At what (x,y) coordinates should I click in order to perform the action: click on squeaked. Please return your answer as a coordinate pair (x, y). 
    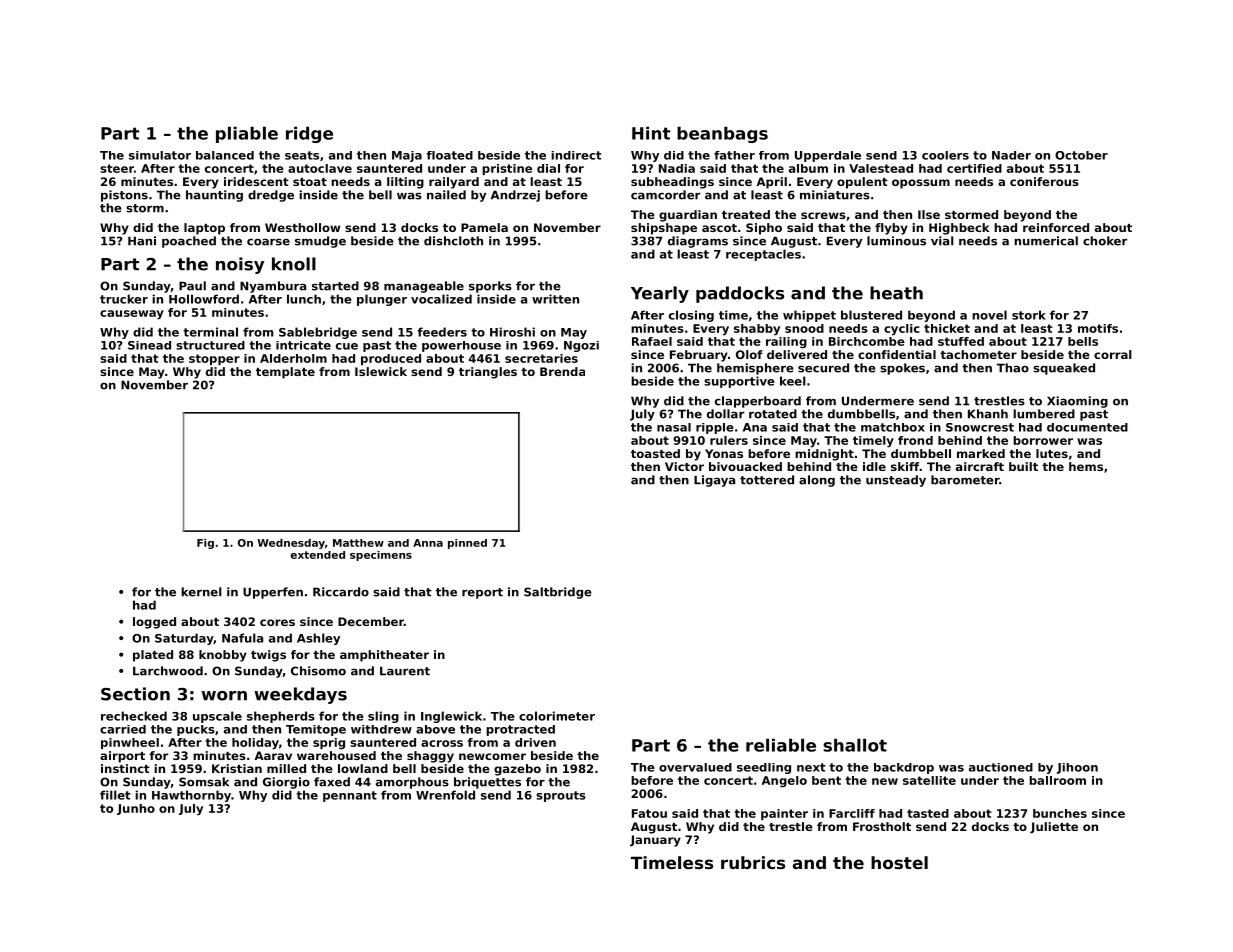
    Looking at the image, I should click on (1064, 369).
